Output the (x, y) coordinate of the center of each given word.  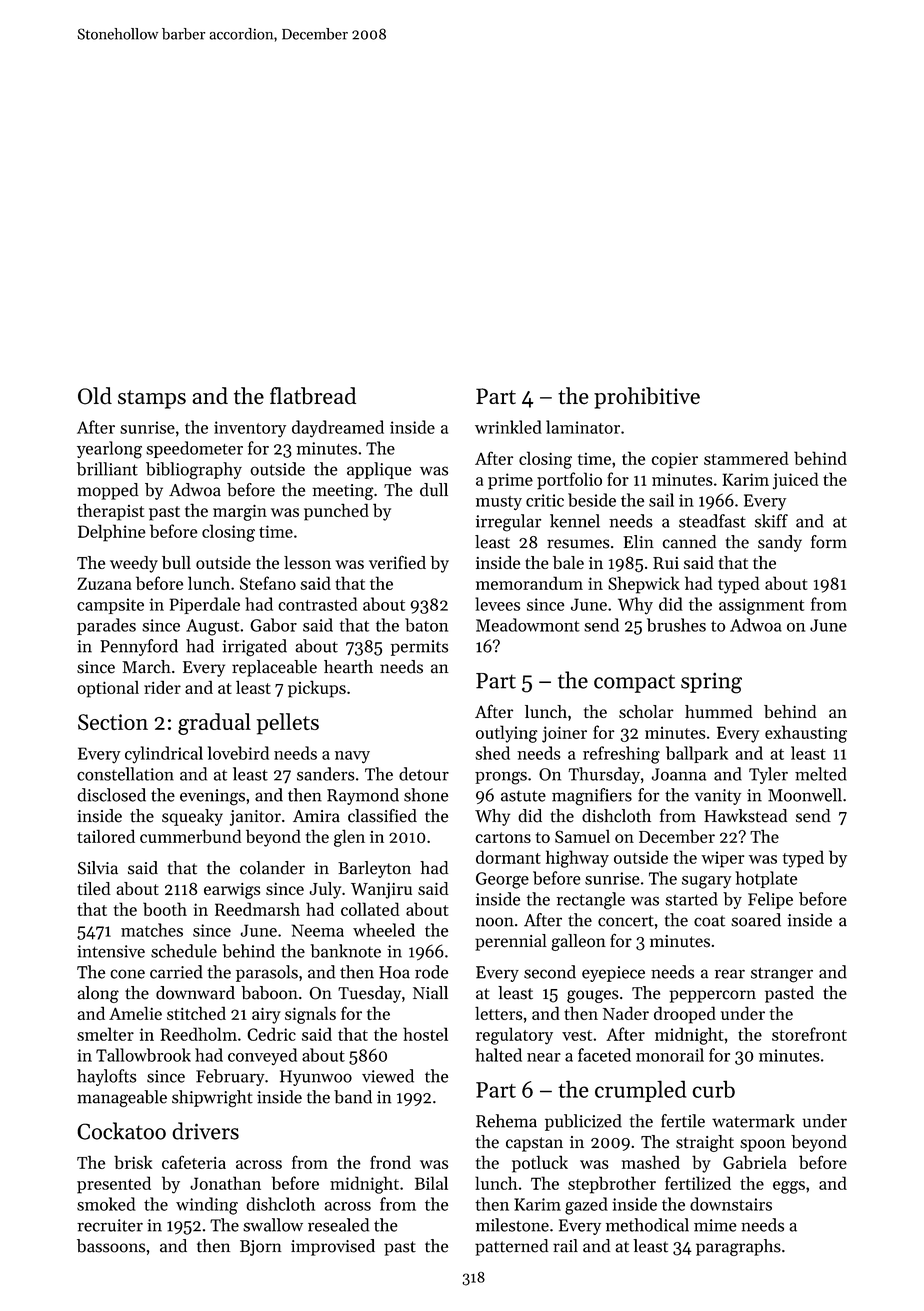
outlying (507, 734)
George (502, 880)
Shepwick (644, 585)
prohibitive (647, 398)
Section (113, 722)
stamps (152, 399)
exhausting (806, 734)
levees (497, 604)
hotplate (766, 879)
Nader (626, 1013)
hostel (425, 1034)
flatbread (313, 396)
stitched (196, 1013)
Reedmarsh (257, 909)
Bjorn (260, 1248)
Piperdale (205, 605)
